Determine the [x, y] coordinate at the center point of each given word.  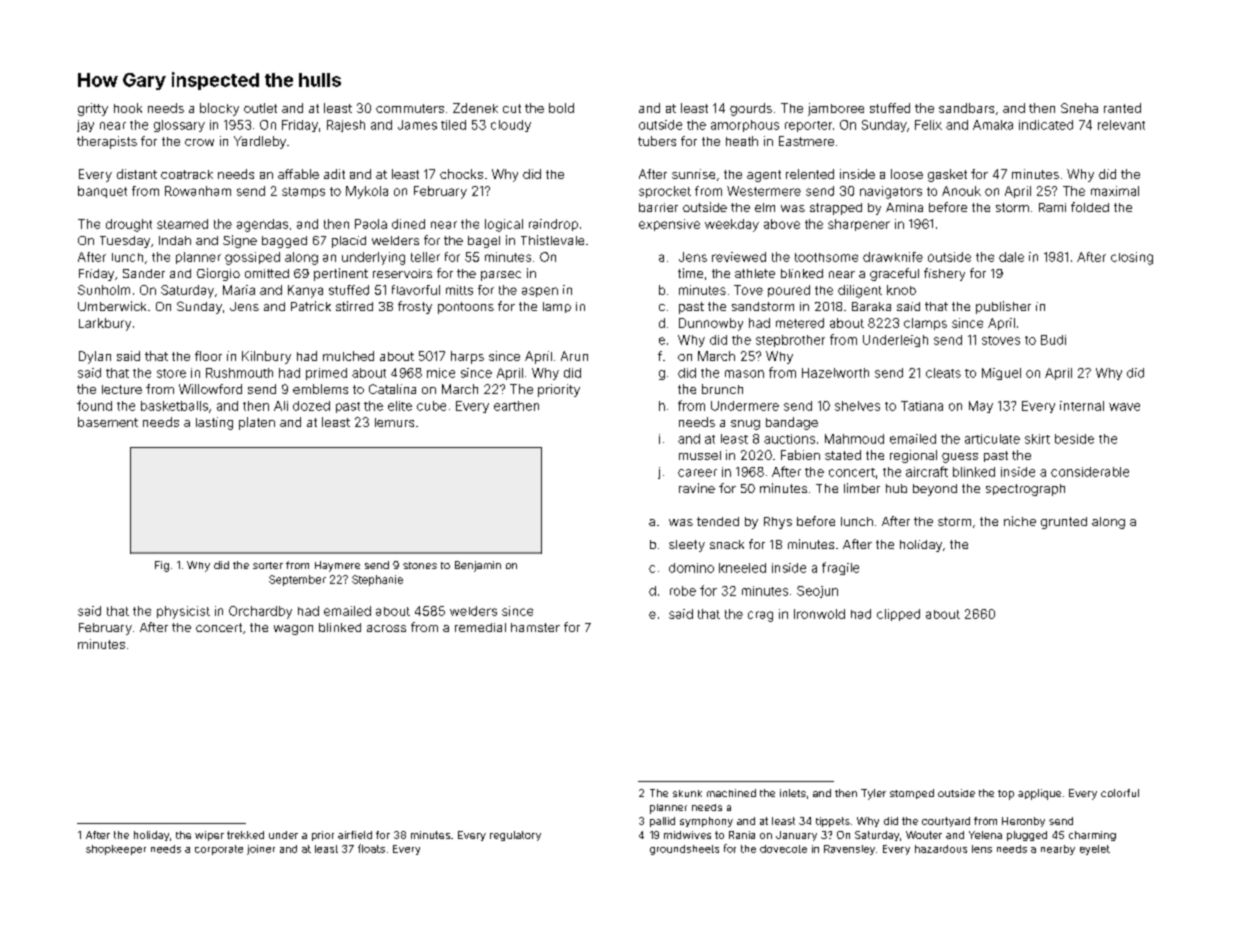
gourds [751, 109]
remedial [480, 627]
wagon [293, 630]
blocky [219, 109]
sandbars [966, 108]
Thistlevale [552, 240]
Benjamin [478, 566]
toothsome [826, 257]
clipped [898, 615]
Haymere [337, 566]
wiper [209, 836]
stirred [354, 306]
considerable [1090, 472]
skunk [687, 793]
